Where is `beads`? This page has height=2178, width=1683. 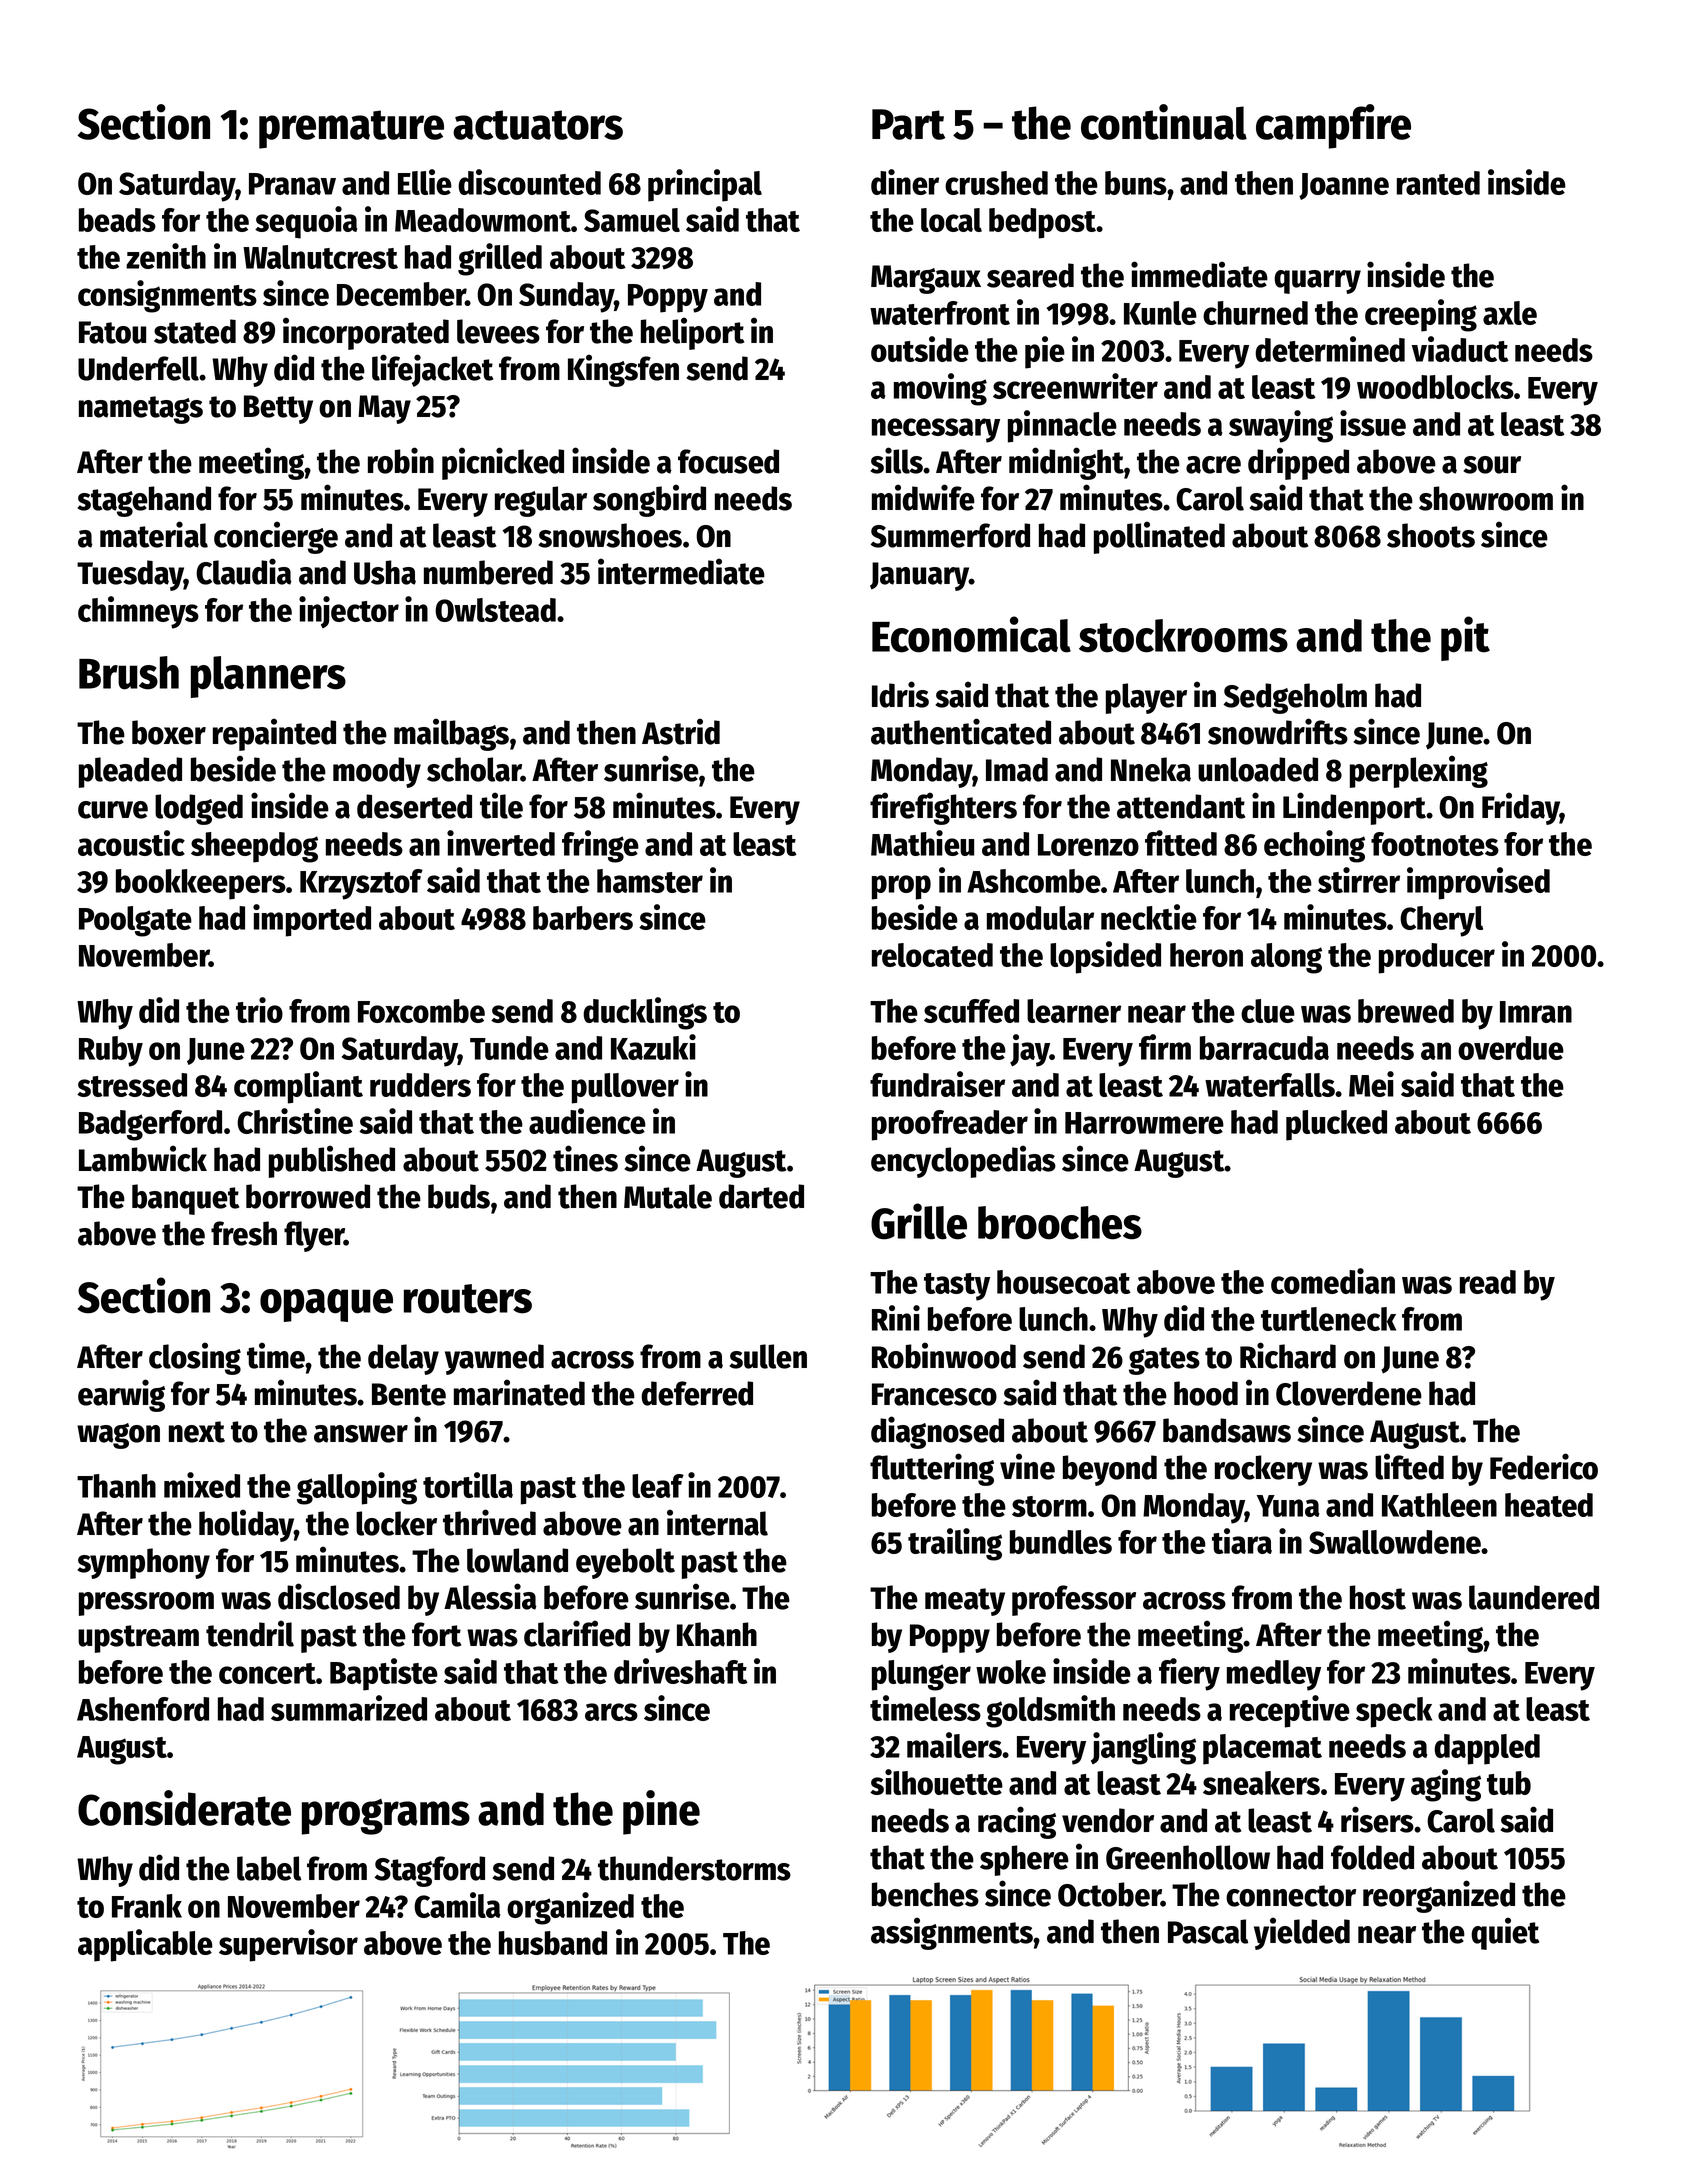
beads is located at coordinates (117, 220).
